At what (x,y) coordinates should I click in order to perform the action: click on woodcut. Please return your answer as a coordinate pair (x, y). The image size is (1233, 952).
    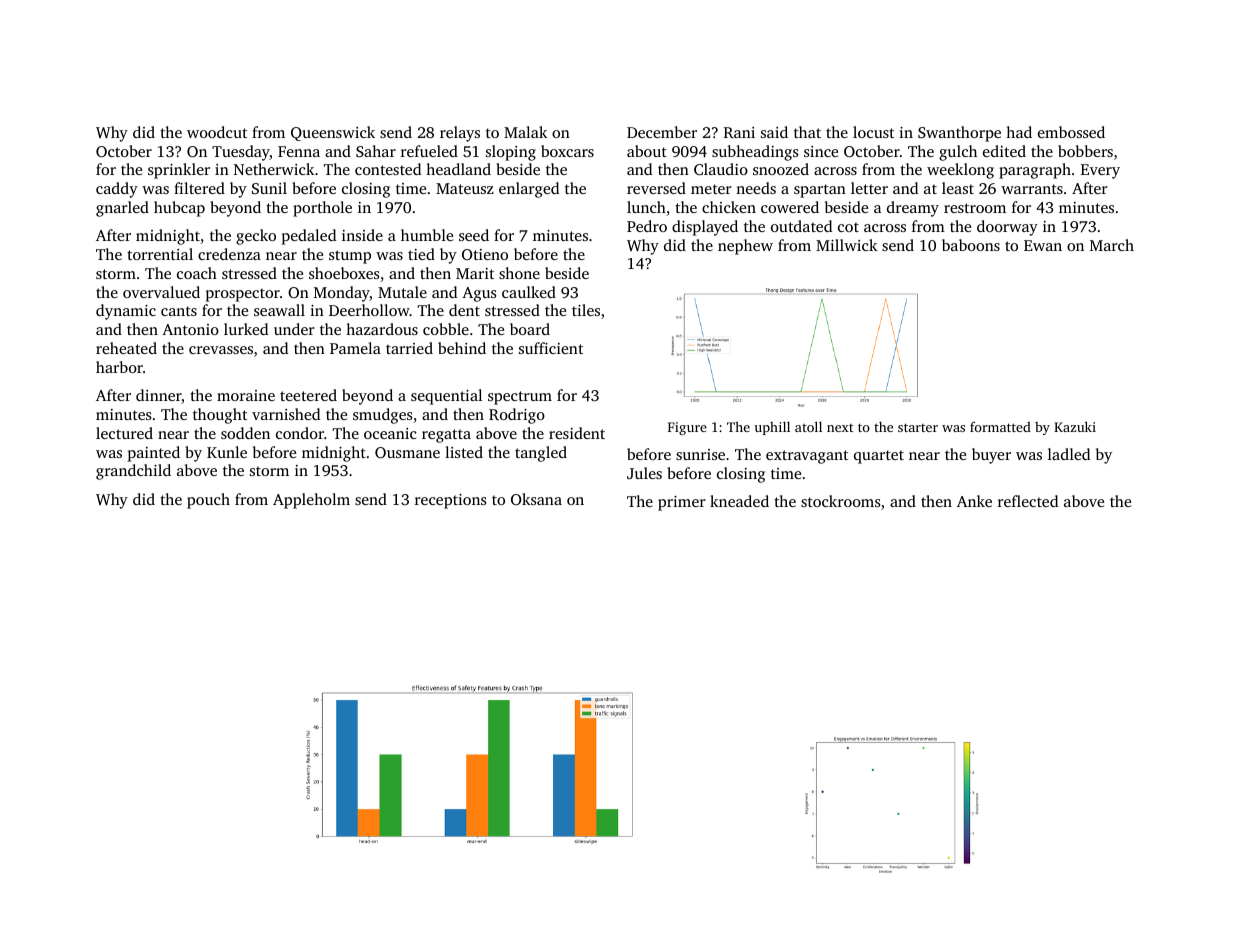
    Looking at the image, I should click on (217, 132).
